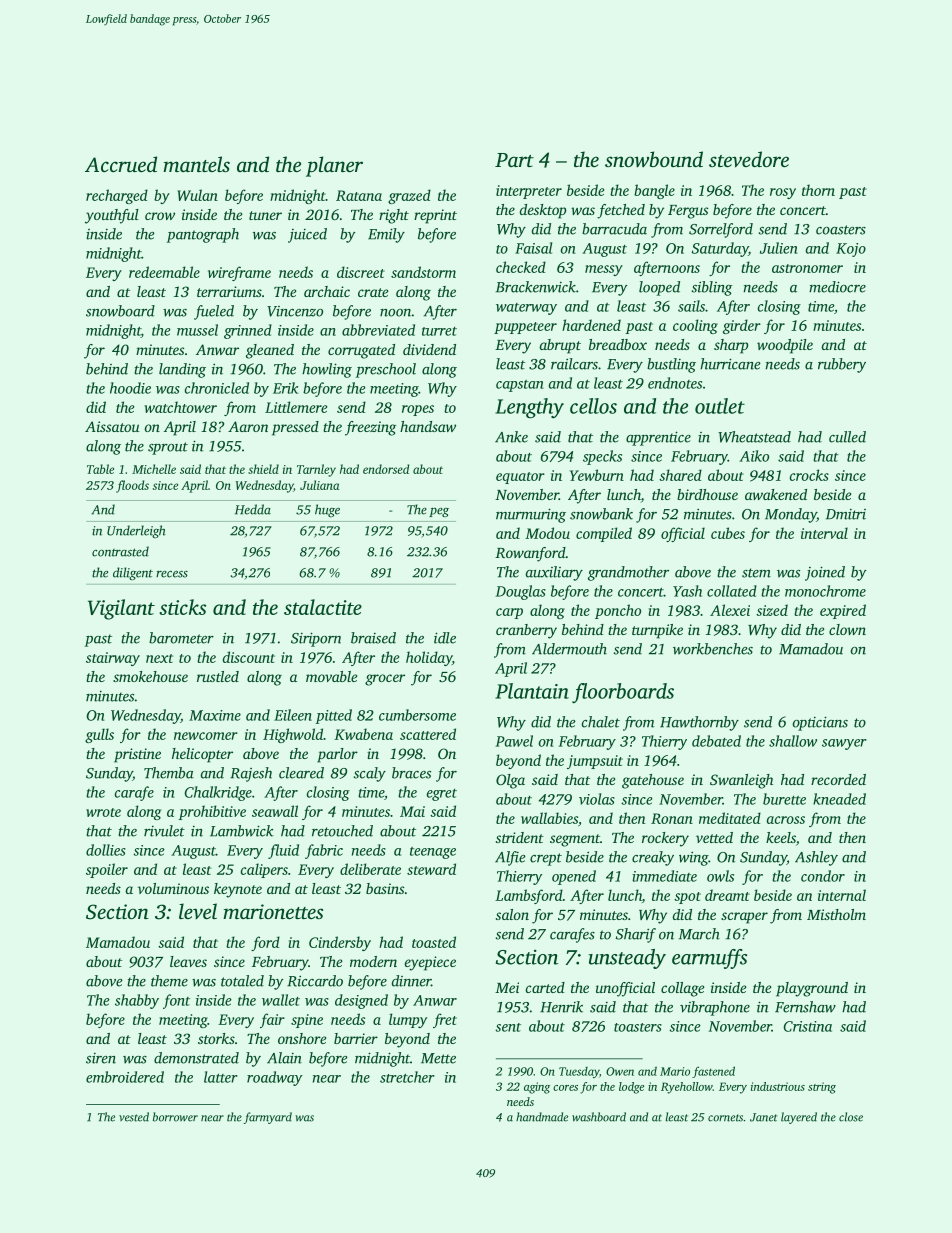 This image has height=1233, width=952. What do you see at coordinates (713, 649) in the image?
I see `workbenches` at bounding box center [713, 649].
